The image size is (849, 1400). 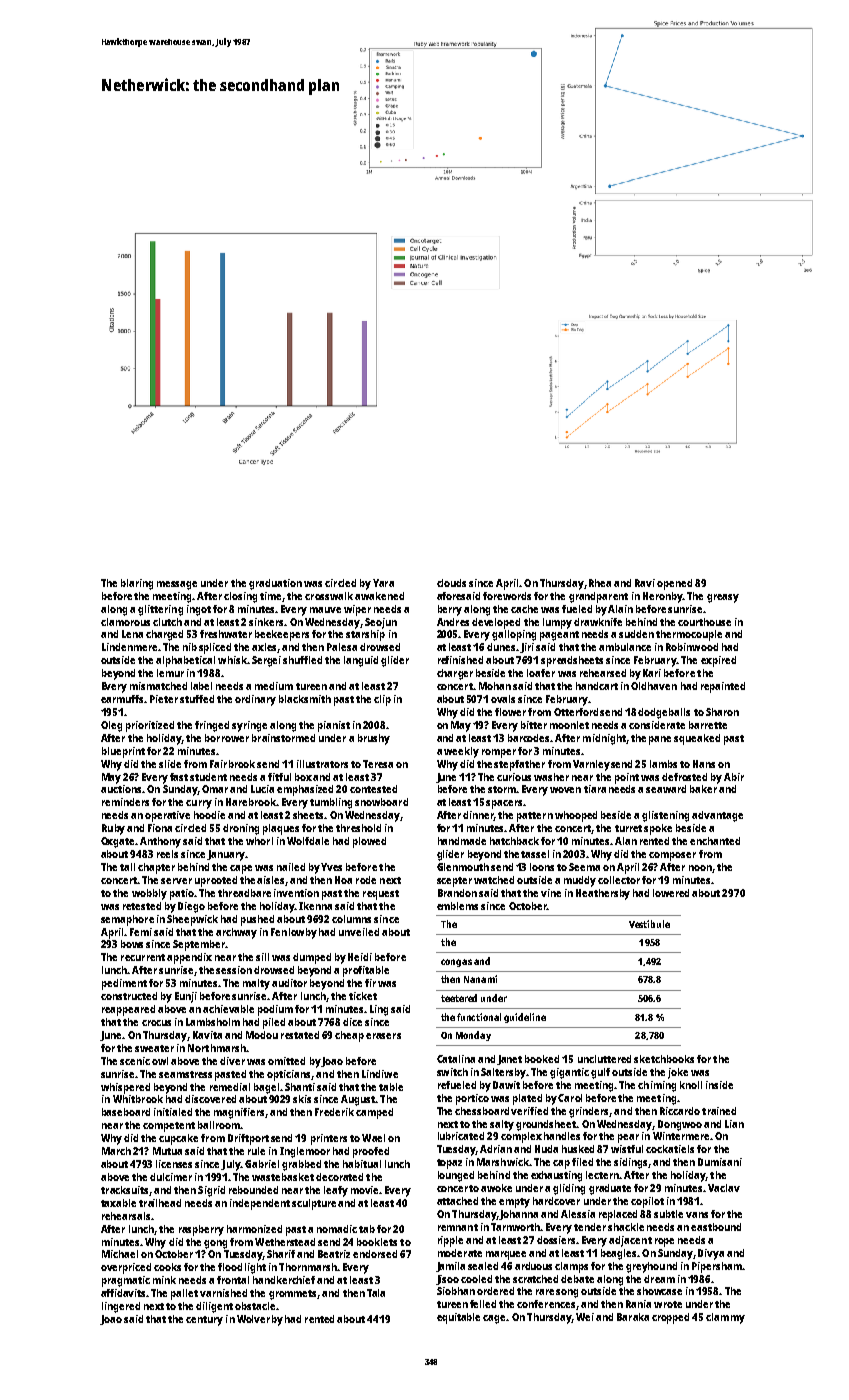 I want to click on teetered, so click(x=459, y=998).
